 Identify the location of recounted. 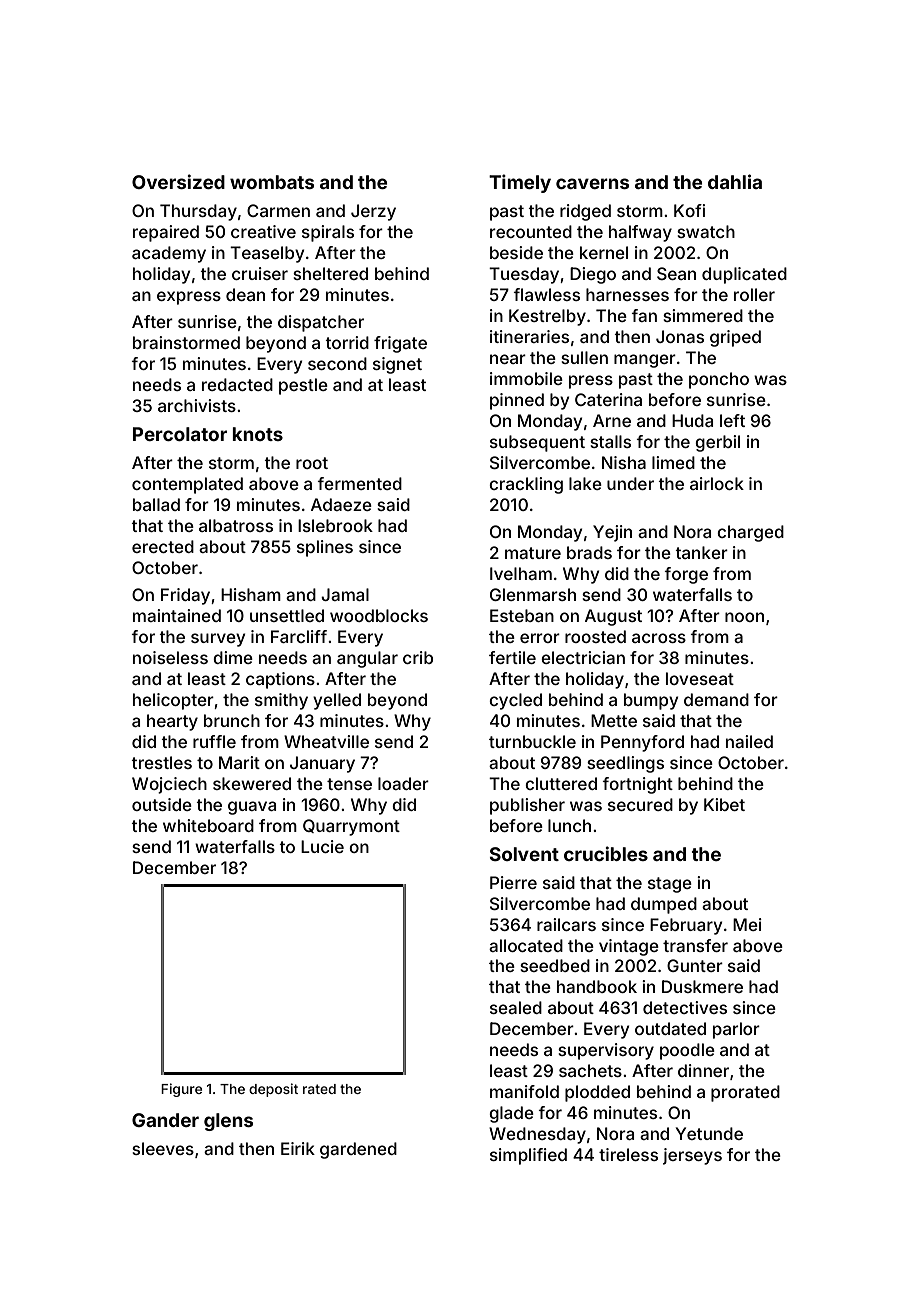
(531, 231).
